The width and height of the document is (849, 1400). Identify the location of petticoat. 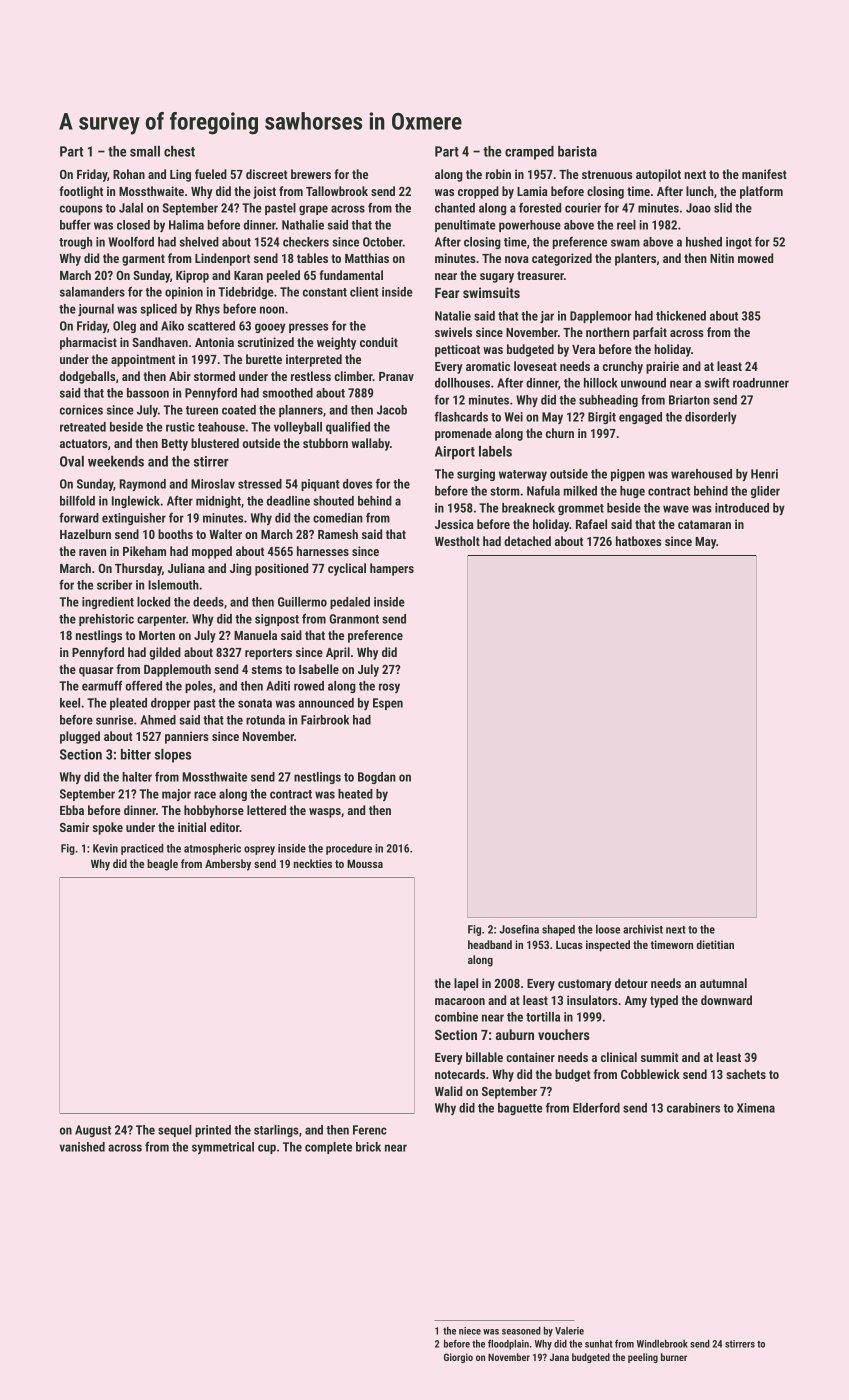
(457, 350).
